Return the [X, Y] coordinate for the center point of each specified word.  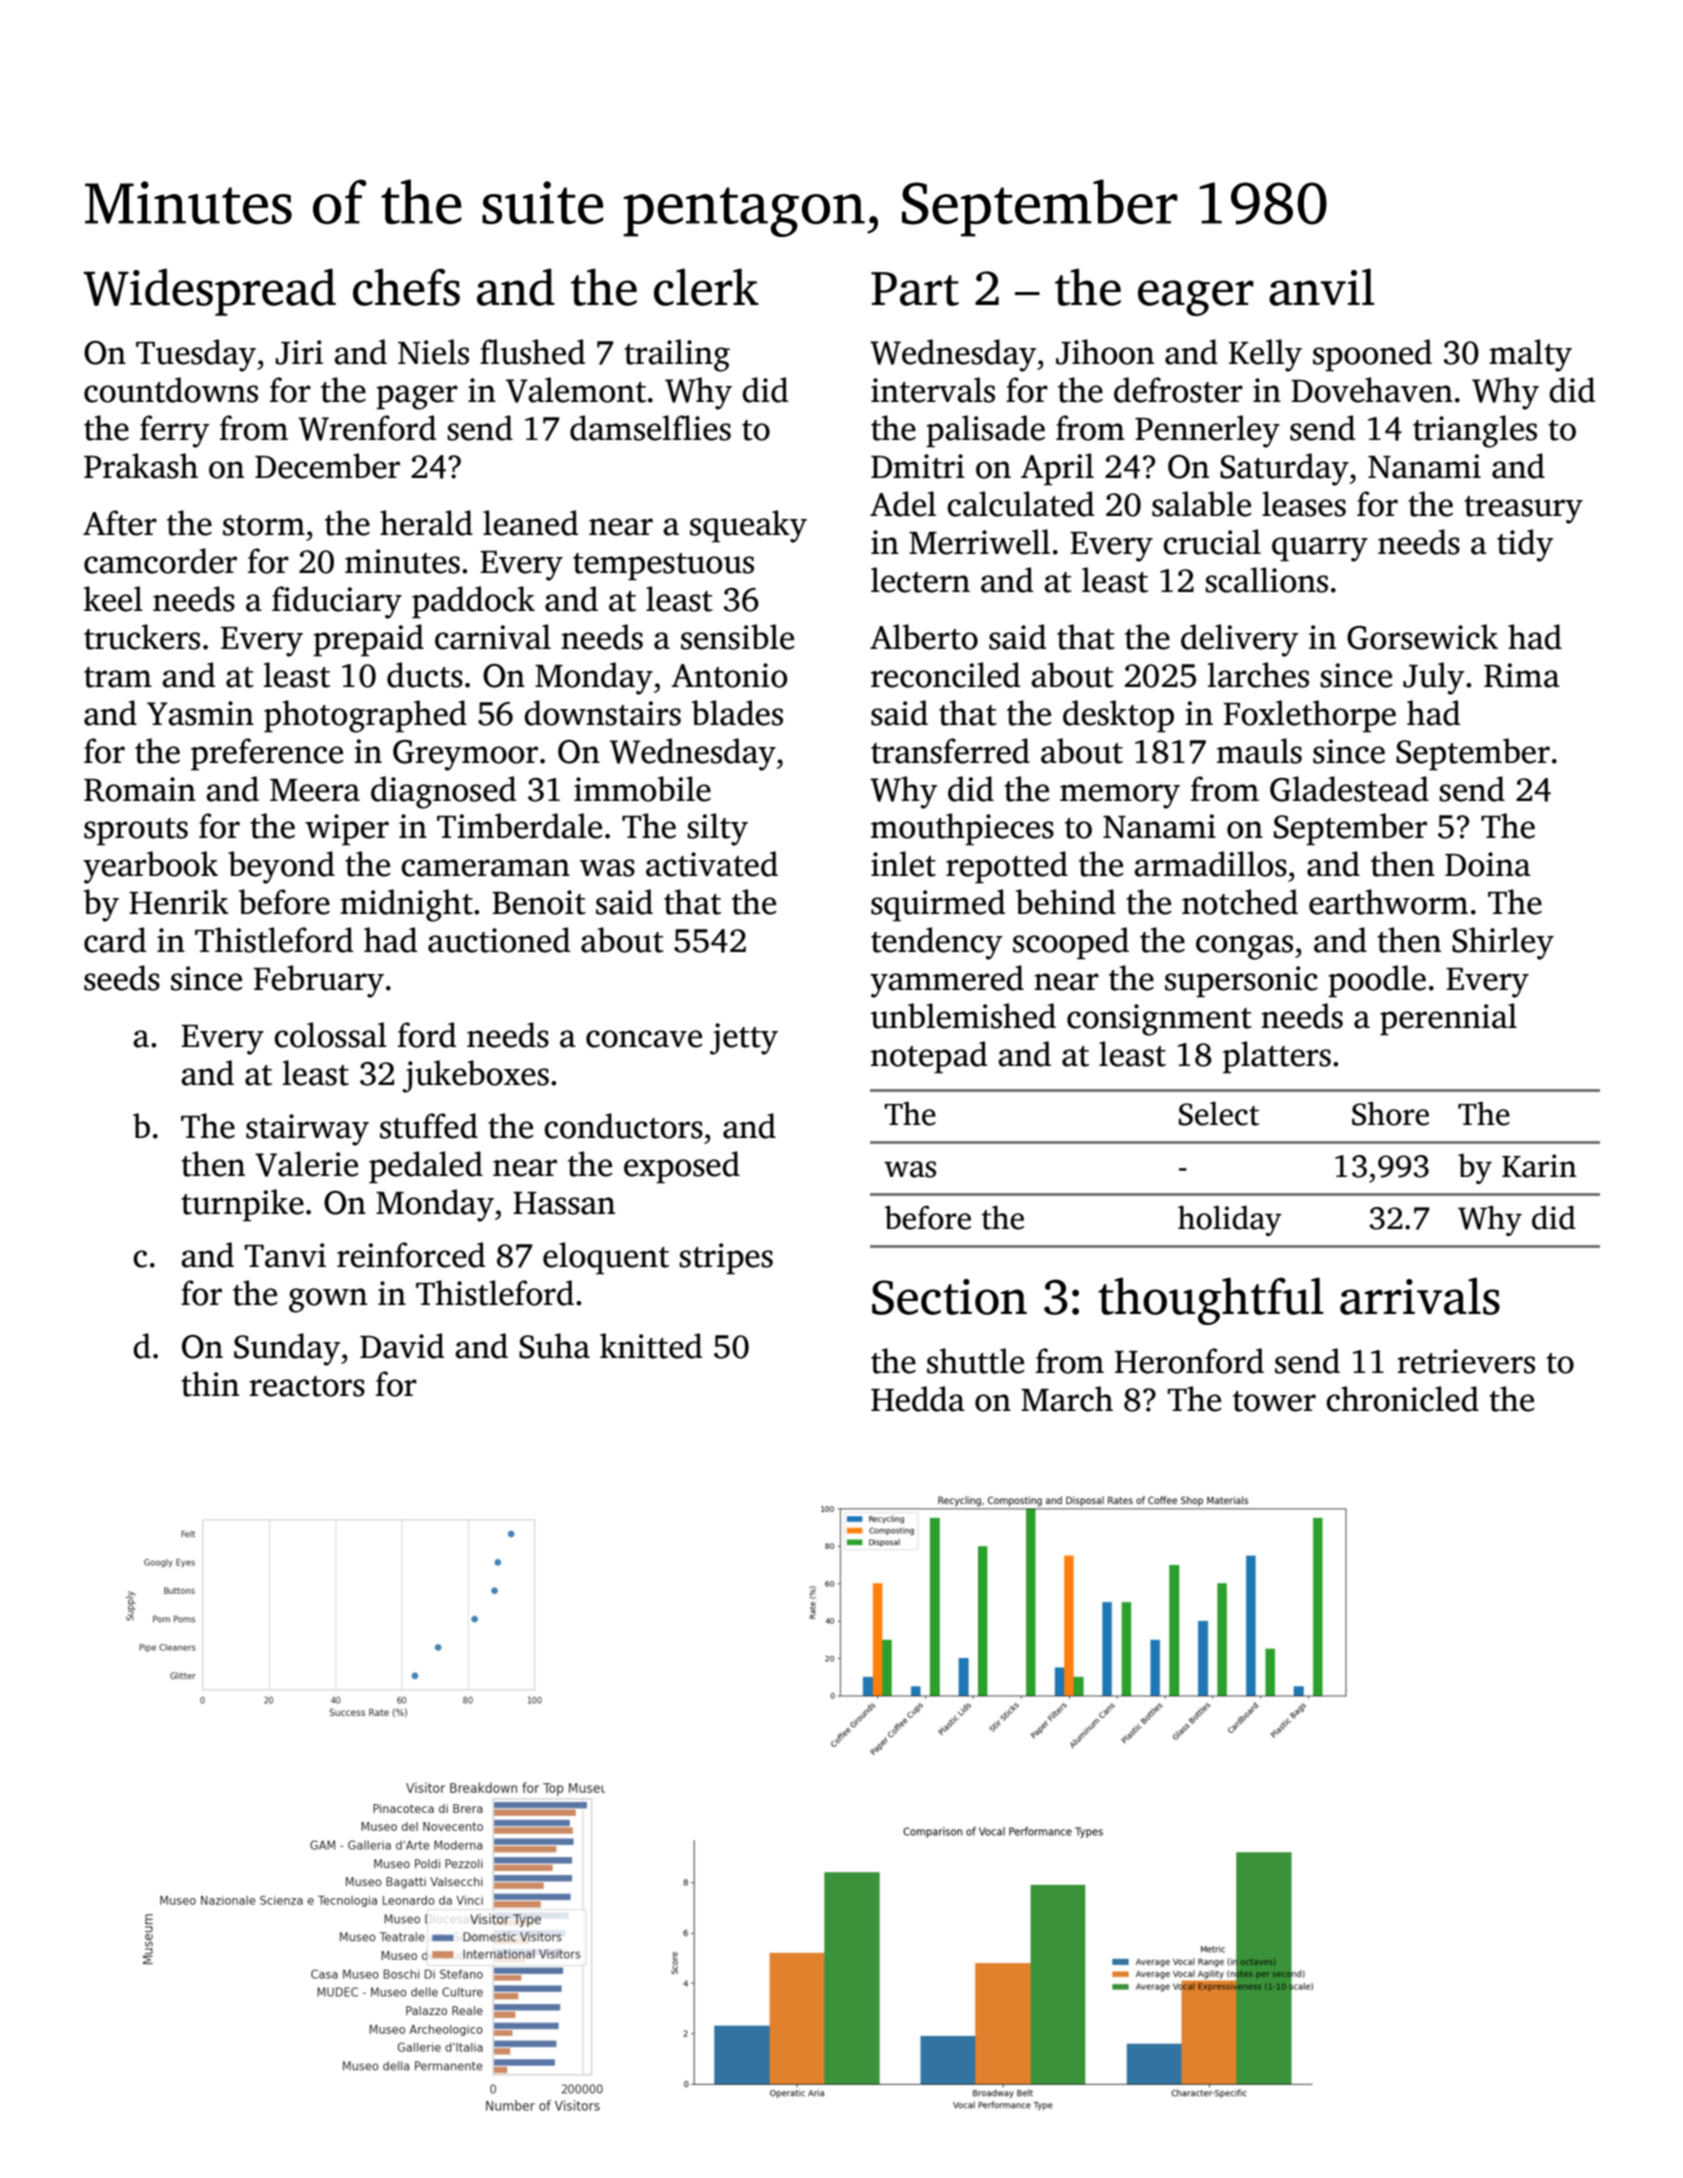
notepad [929, 1057]
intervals [933, 390]
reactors [307, 1386]
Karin [1539, 1166]
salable [1201, 504]
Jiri [299, 352]
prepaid [368, 640]
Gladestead [1349, 789]
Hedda [918, 1399]
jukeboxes [475, 1076]
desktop [1118, 716]
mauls [1259, 751]
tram [118, 677]
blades [737, 713]
